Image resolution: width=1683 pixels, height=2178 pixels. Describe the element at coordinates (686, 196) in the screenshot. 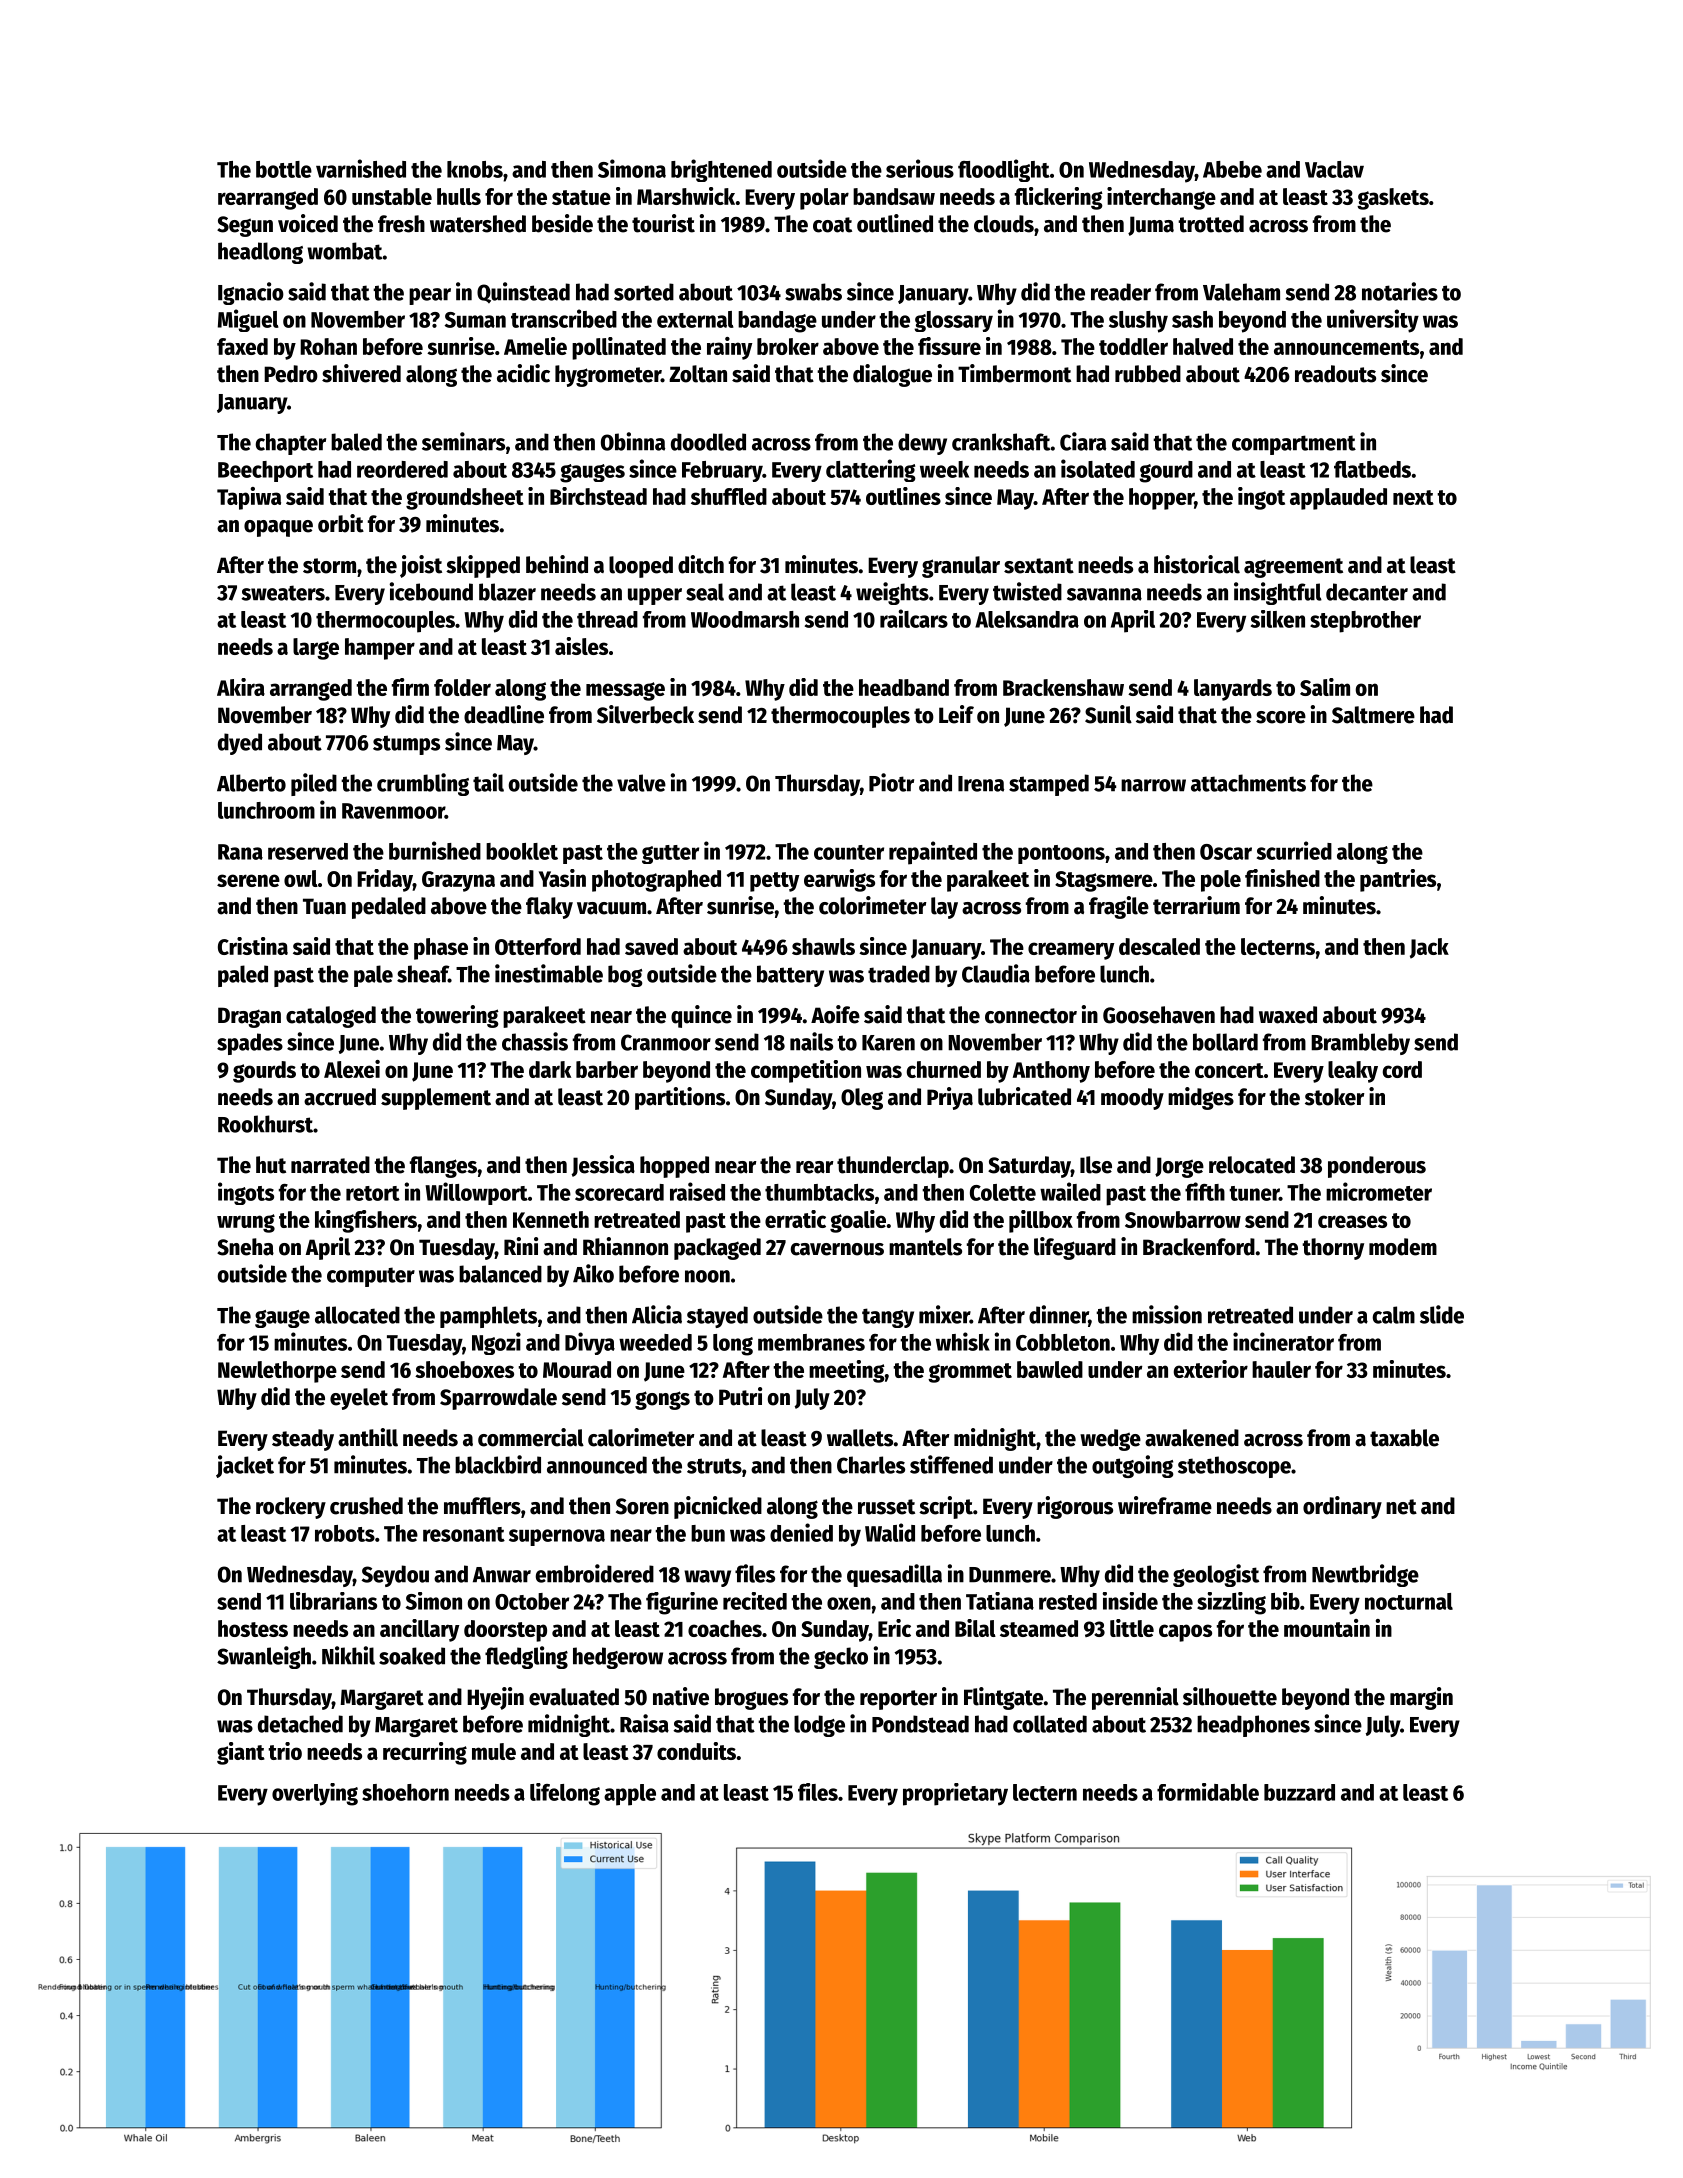

I see `Marshwick` at that location.
